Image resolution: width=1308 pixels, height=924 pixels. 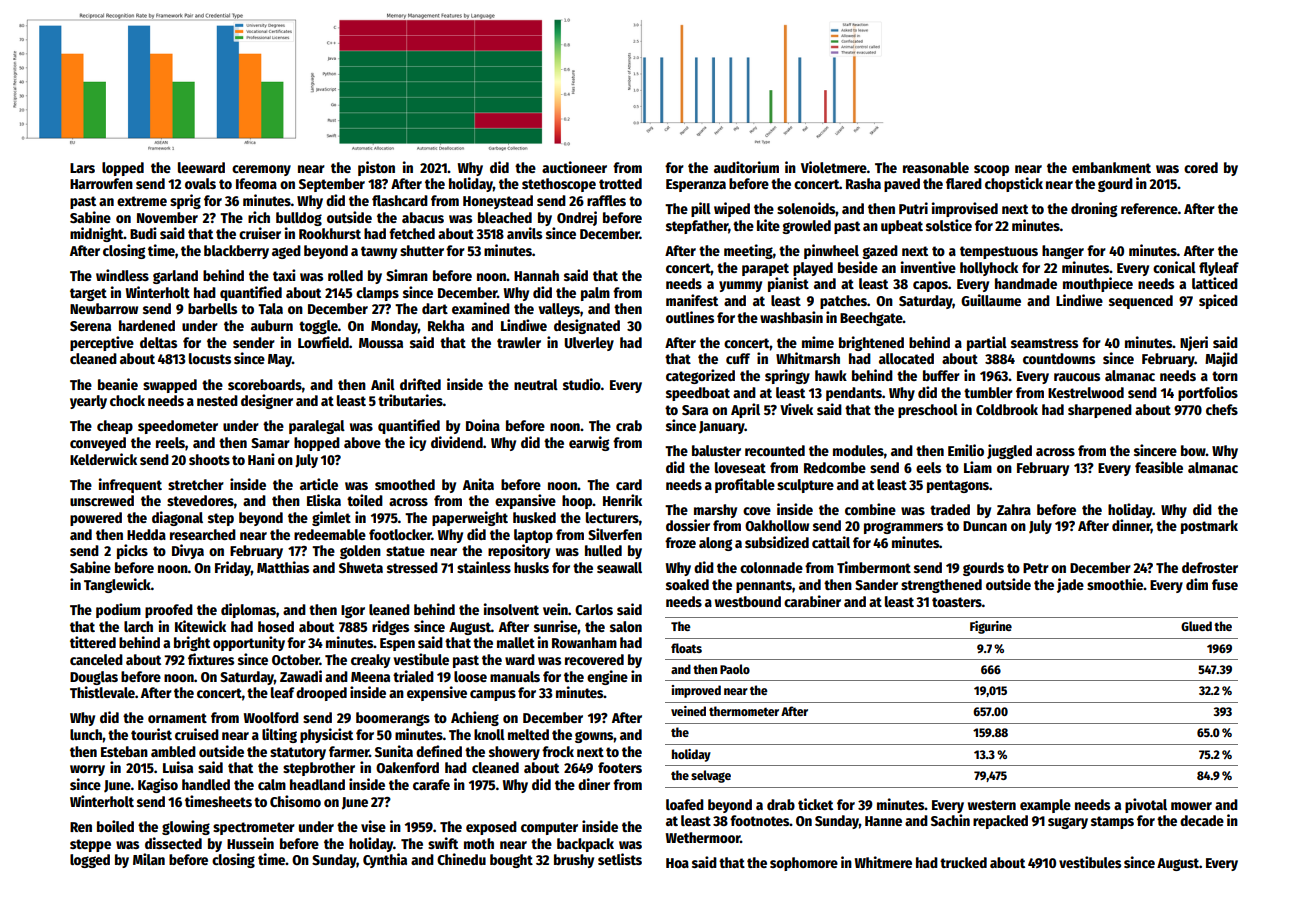 I want to click on categorized, so click(x=700, y=376).
